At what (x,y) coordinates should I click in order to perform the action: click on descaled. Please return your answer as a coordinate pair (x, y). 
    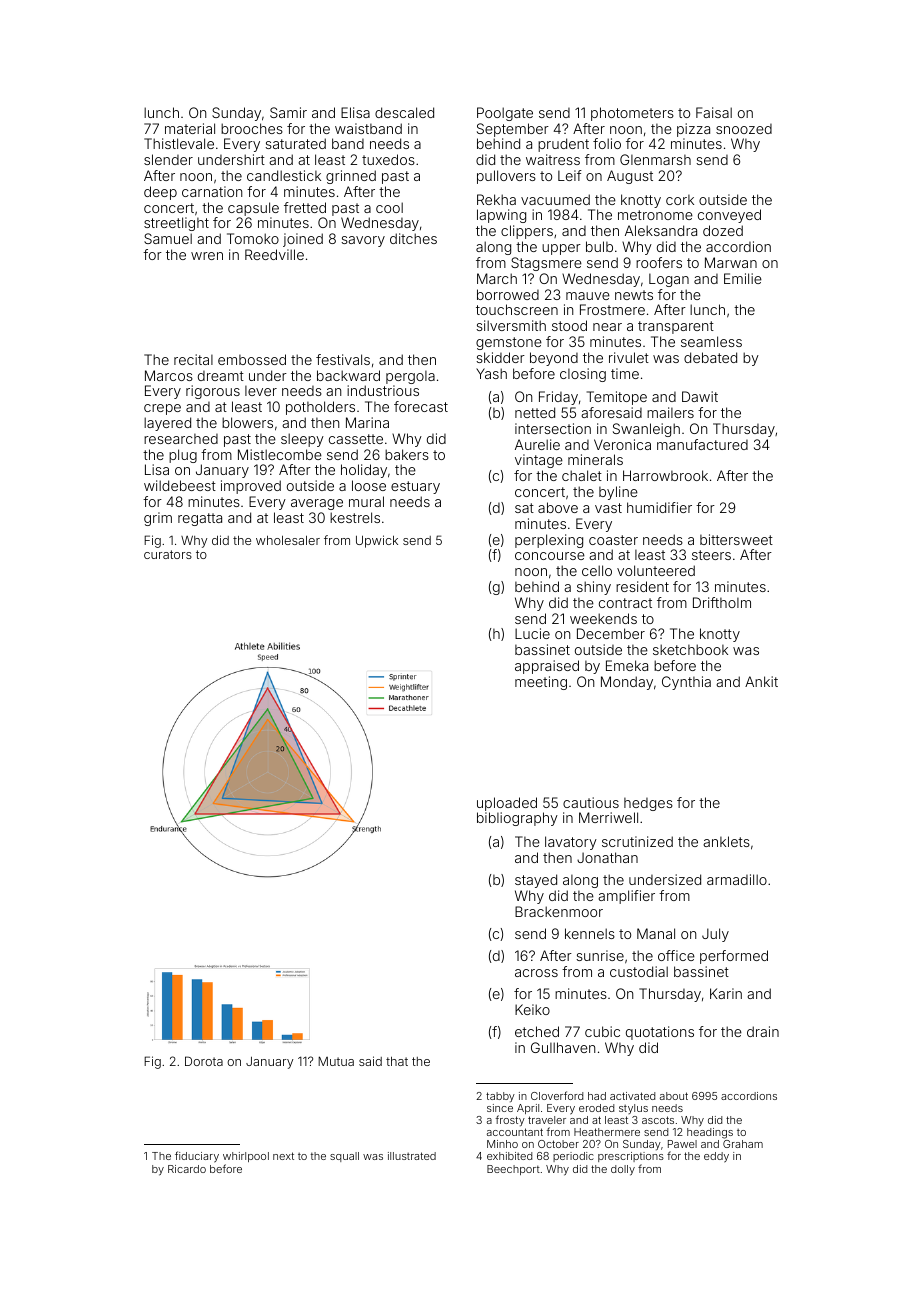
    Looking at the image, I should click on (404, 112).
